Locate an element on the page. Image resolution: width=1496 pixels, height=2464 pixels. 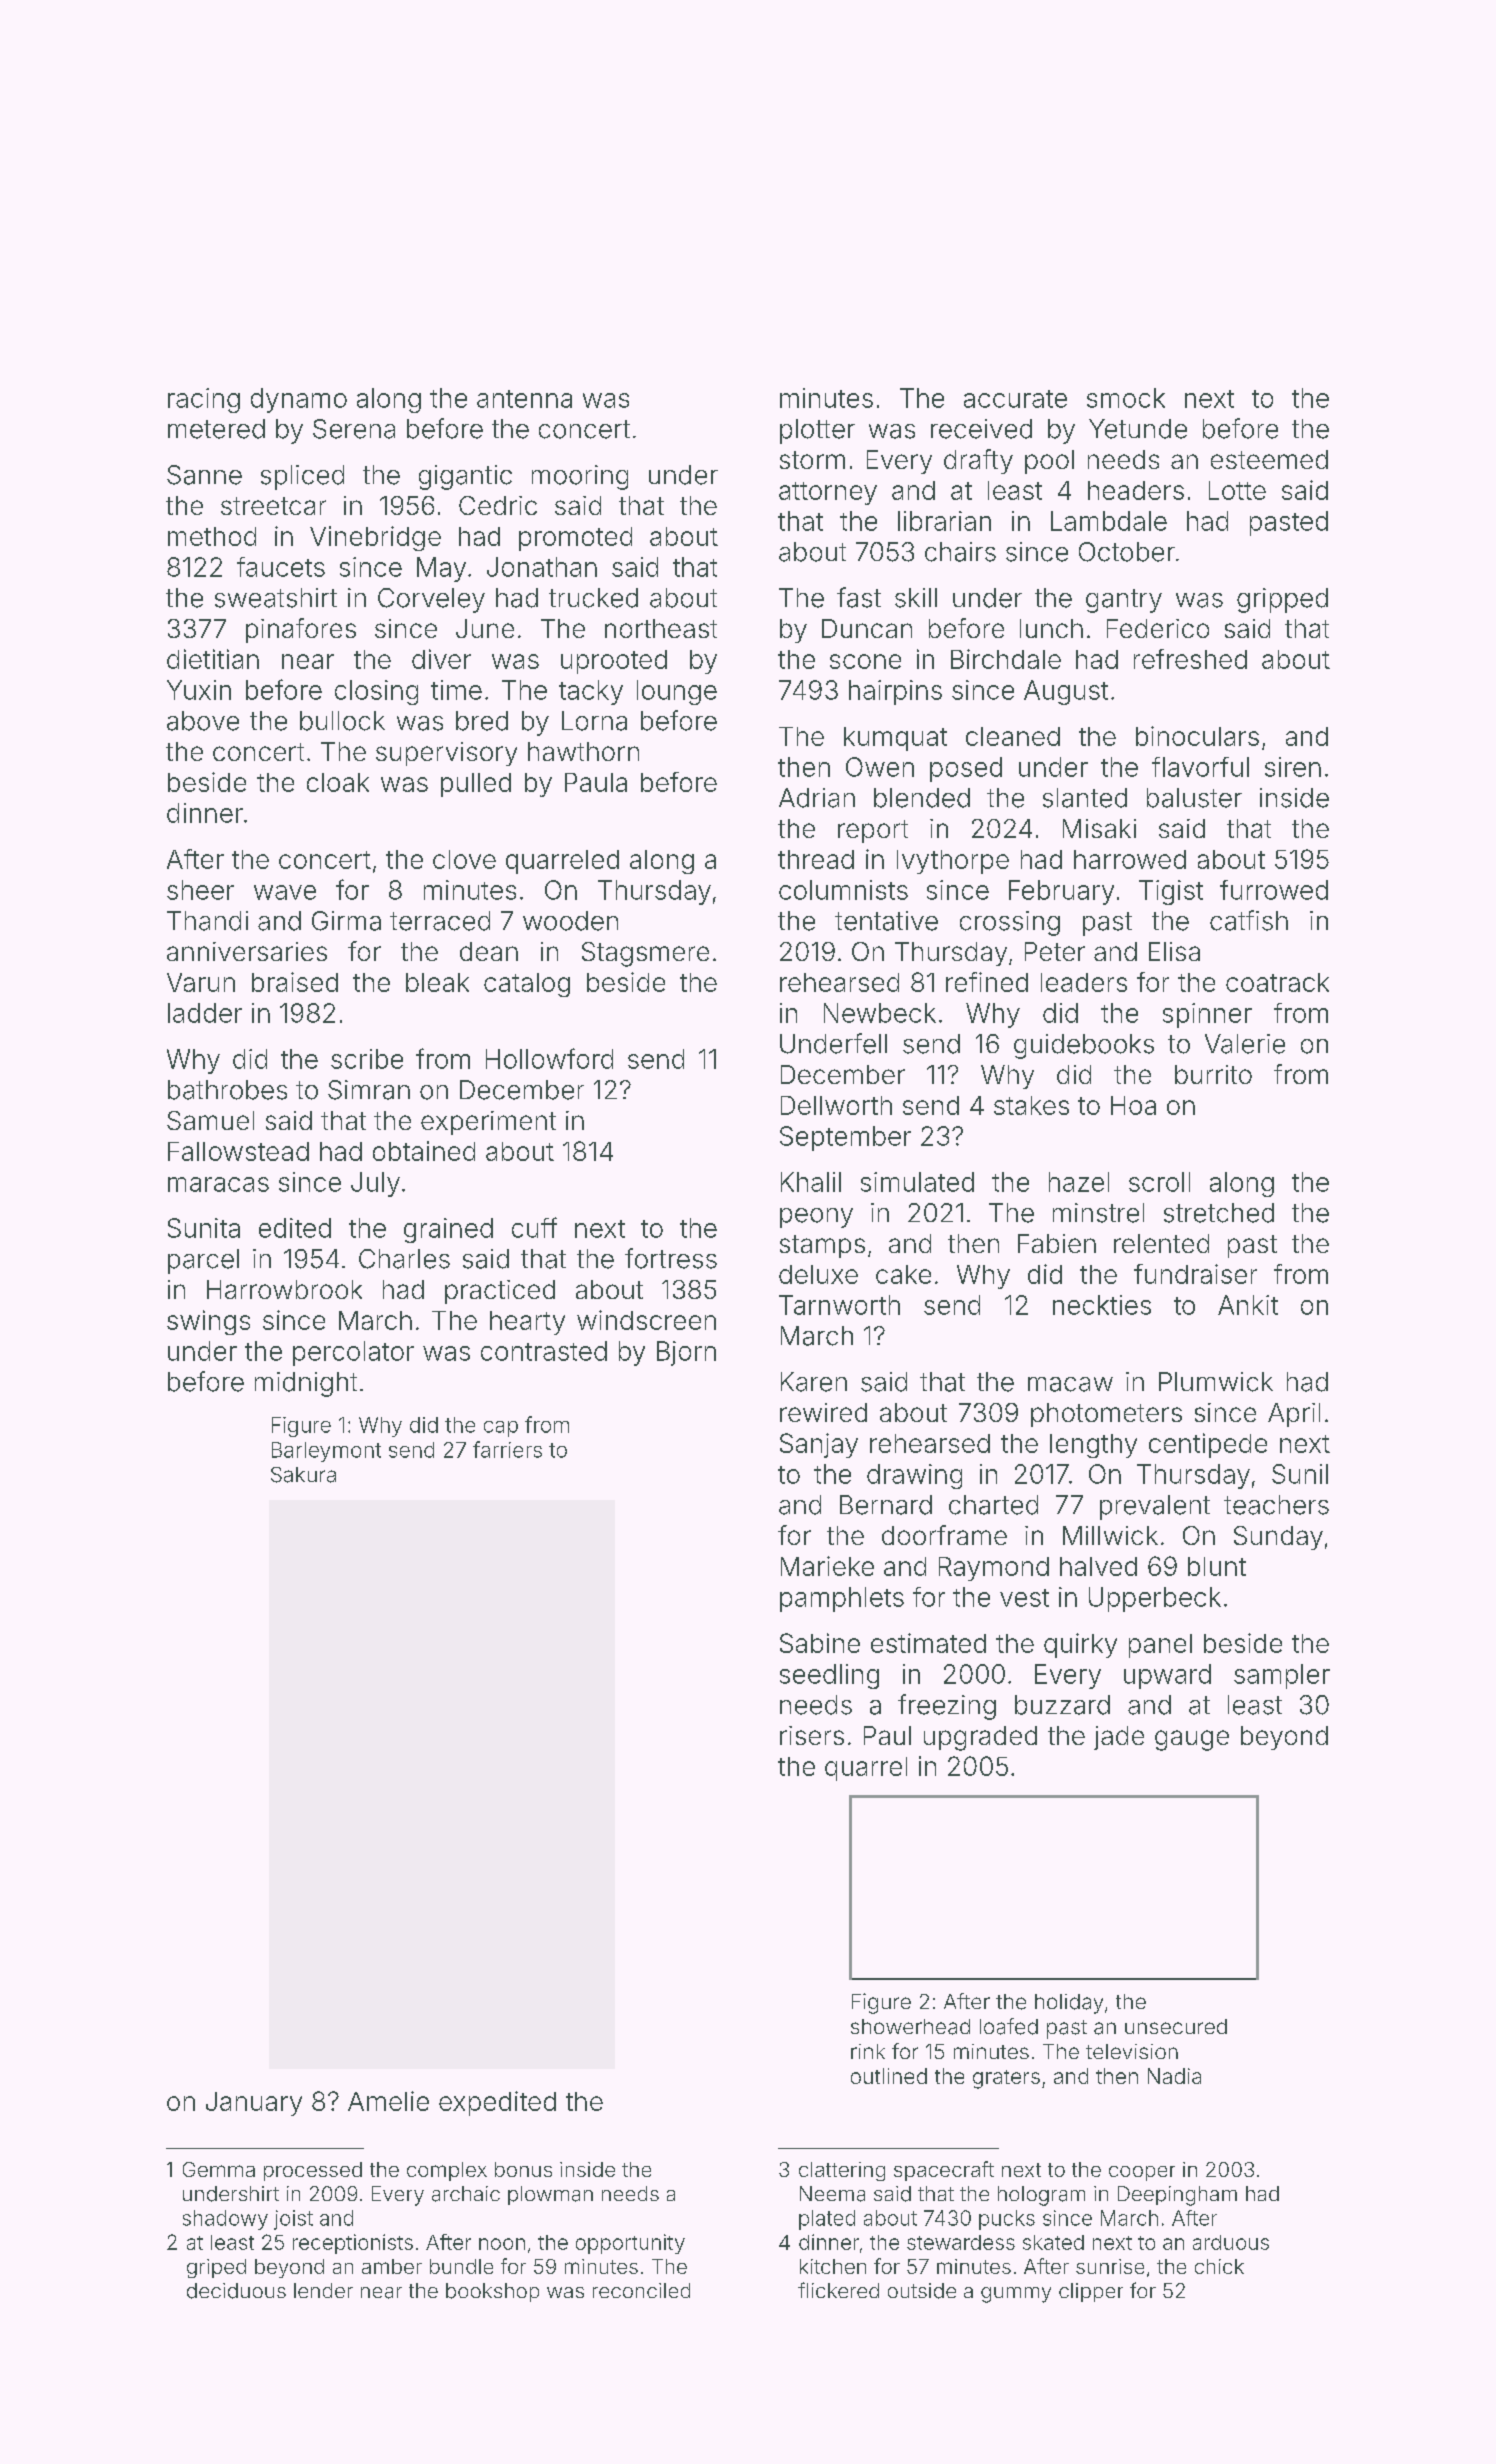
photometers is located at coordinates (1106, 1415).
